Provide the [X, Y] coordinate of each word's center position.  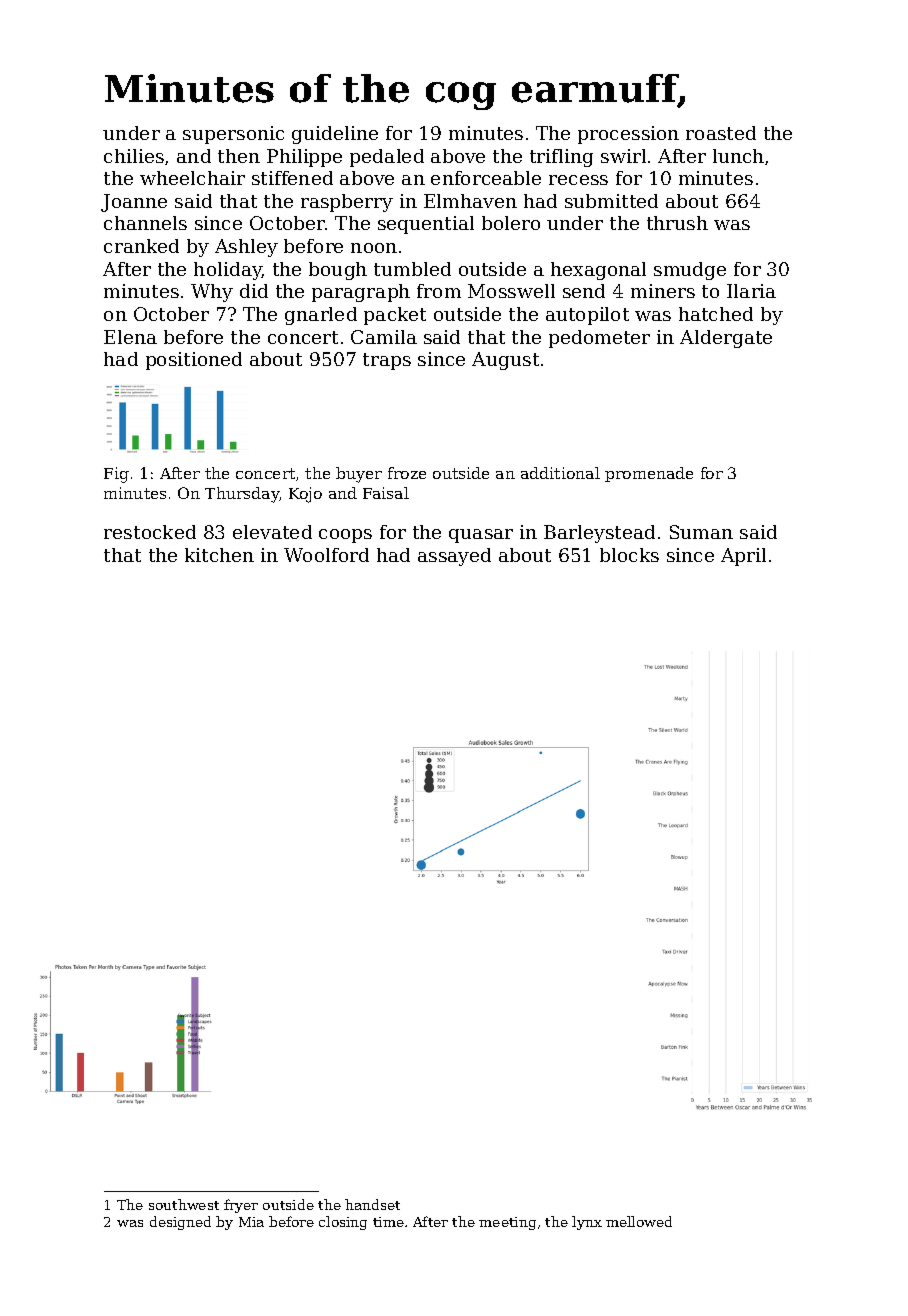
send [584, 291]
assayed [454, 557]
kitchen [219, 555]
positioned [194, 361]
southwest [184, 1204]
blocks [629, 555]
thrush [677, 223]
